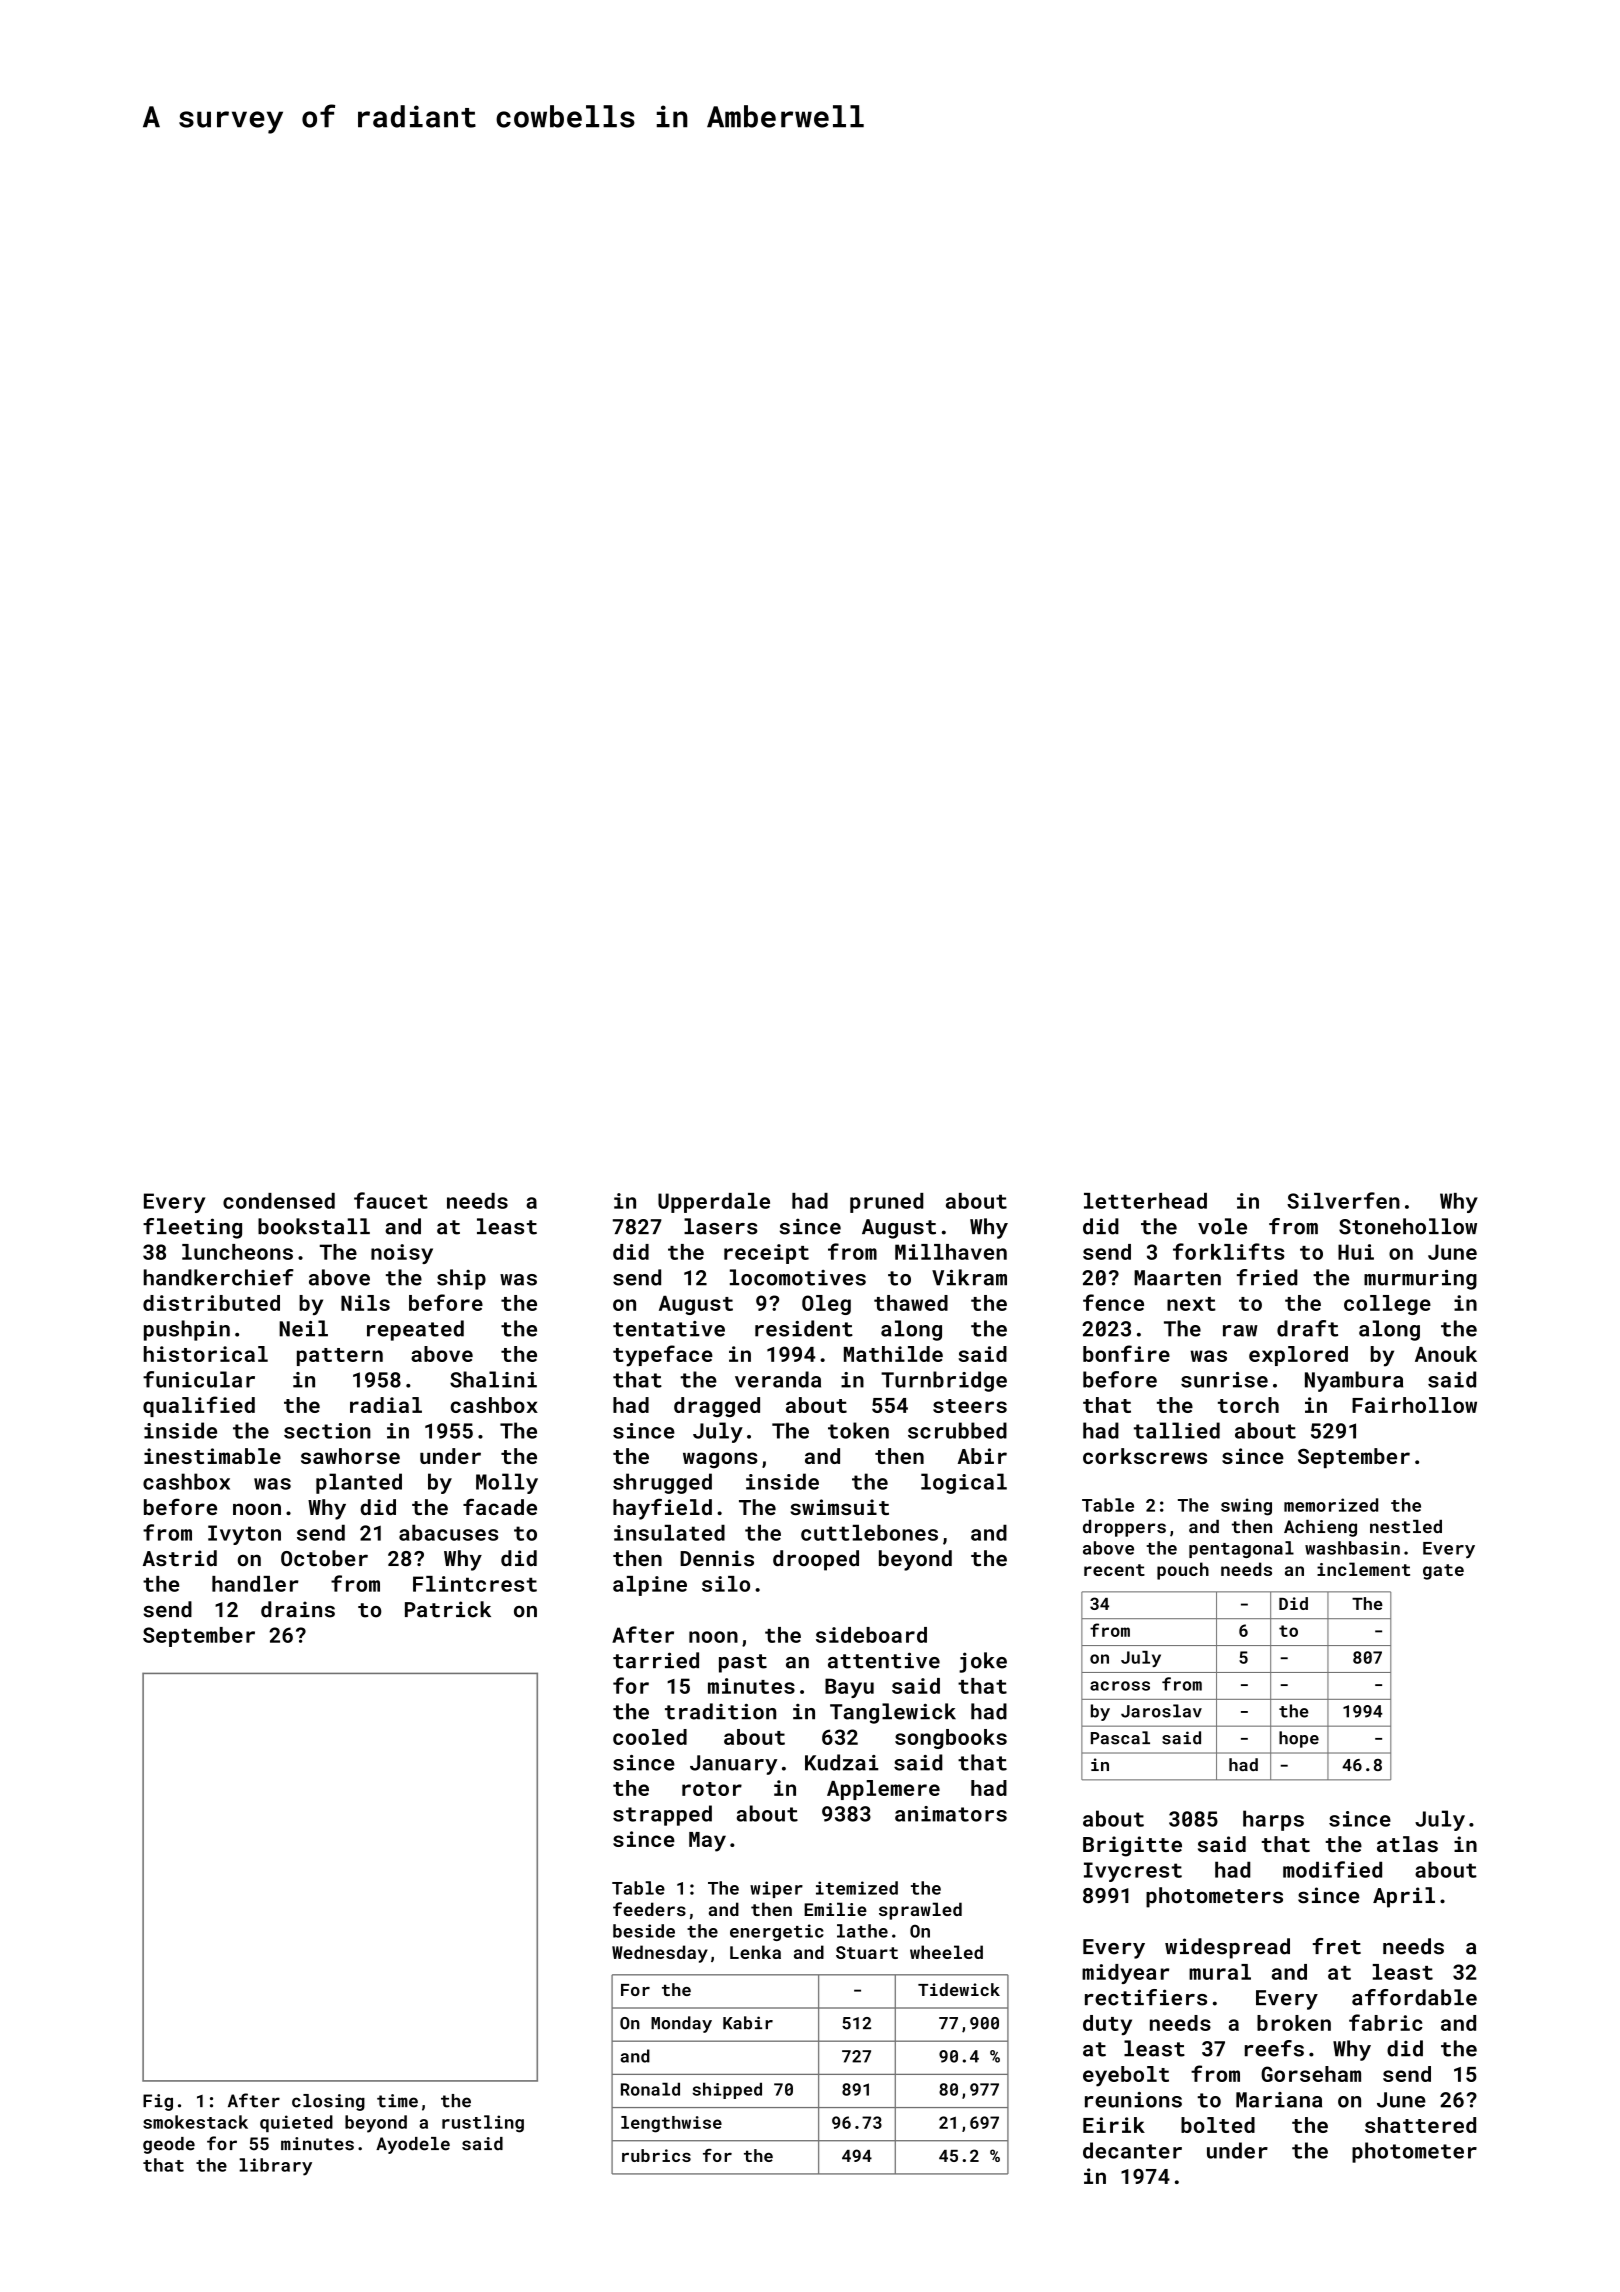 Image resolution: width=1620 pixels, height=2292 pixels. I want to click on tarried, so click(656, 1660).
